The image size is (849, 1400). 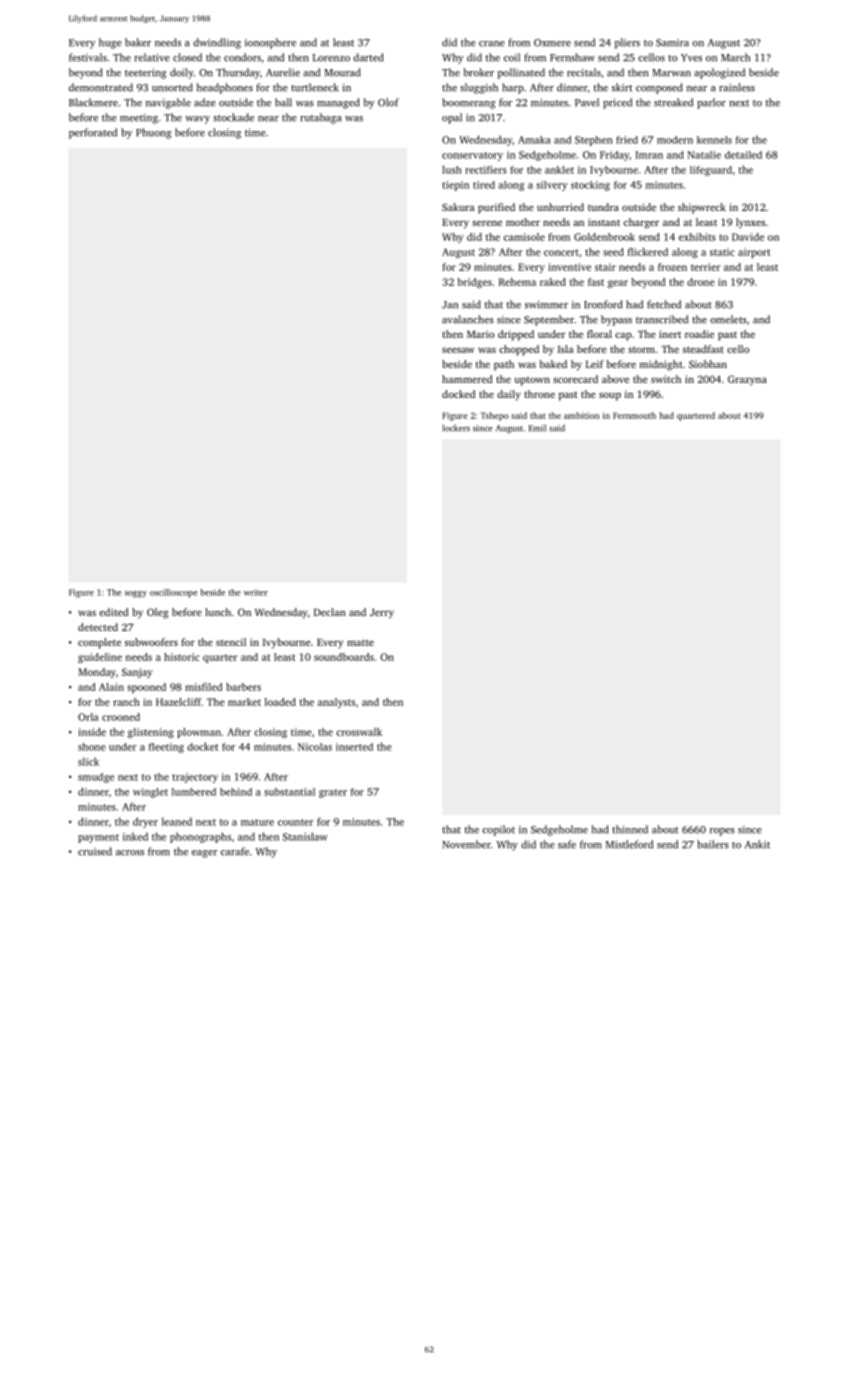 What do you see at coordinates (627, 43) in the image?
I see `pliers` at bounding box center [627, 43].
